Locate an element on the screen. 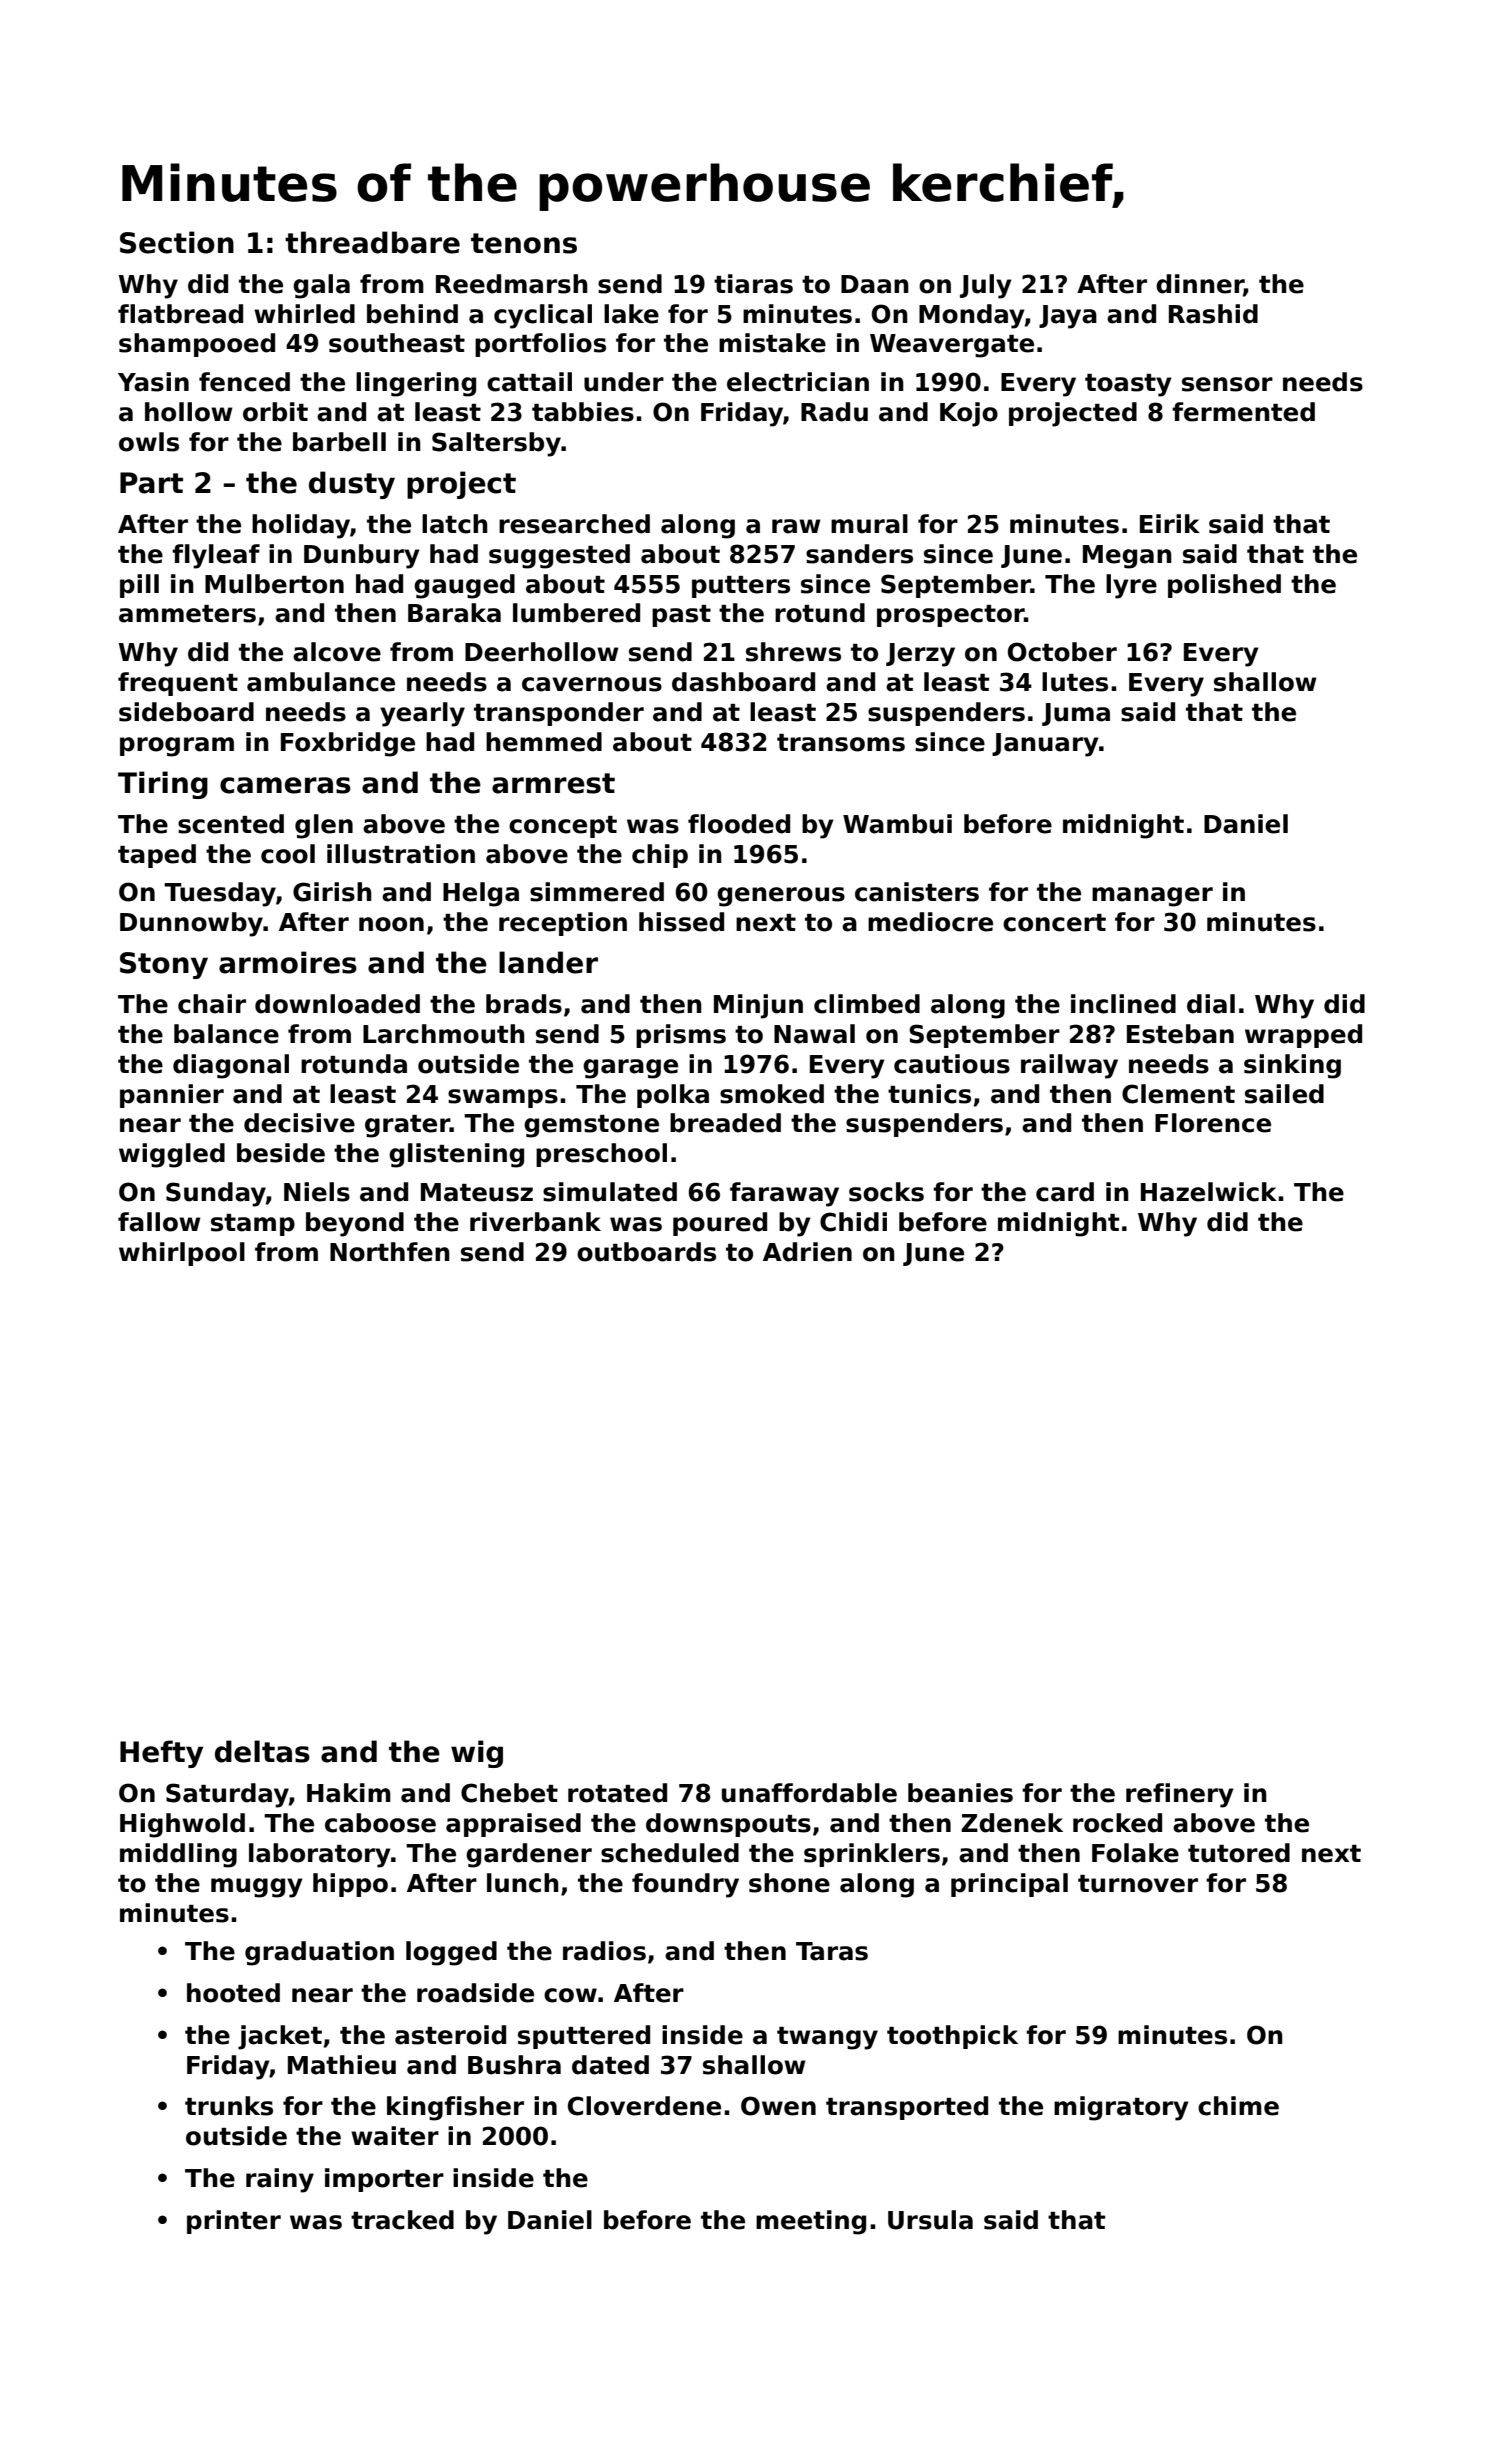 This screenshot has height=2464, width=1496. Esteban is located at coordinates (1180, 1034).
